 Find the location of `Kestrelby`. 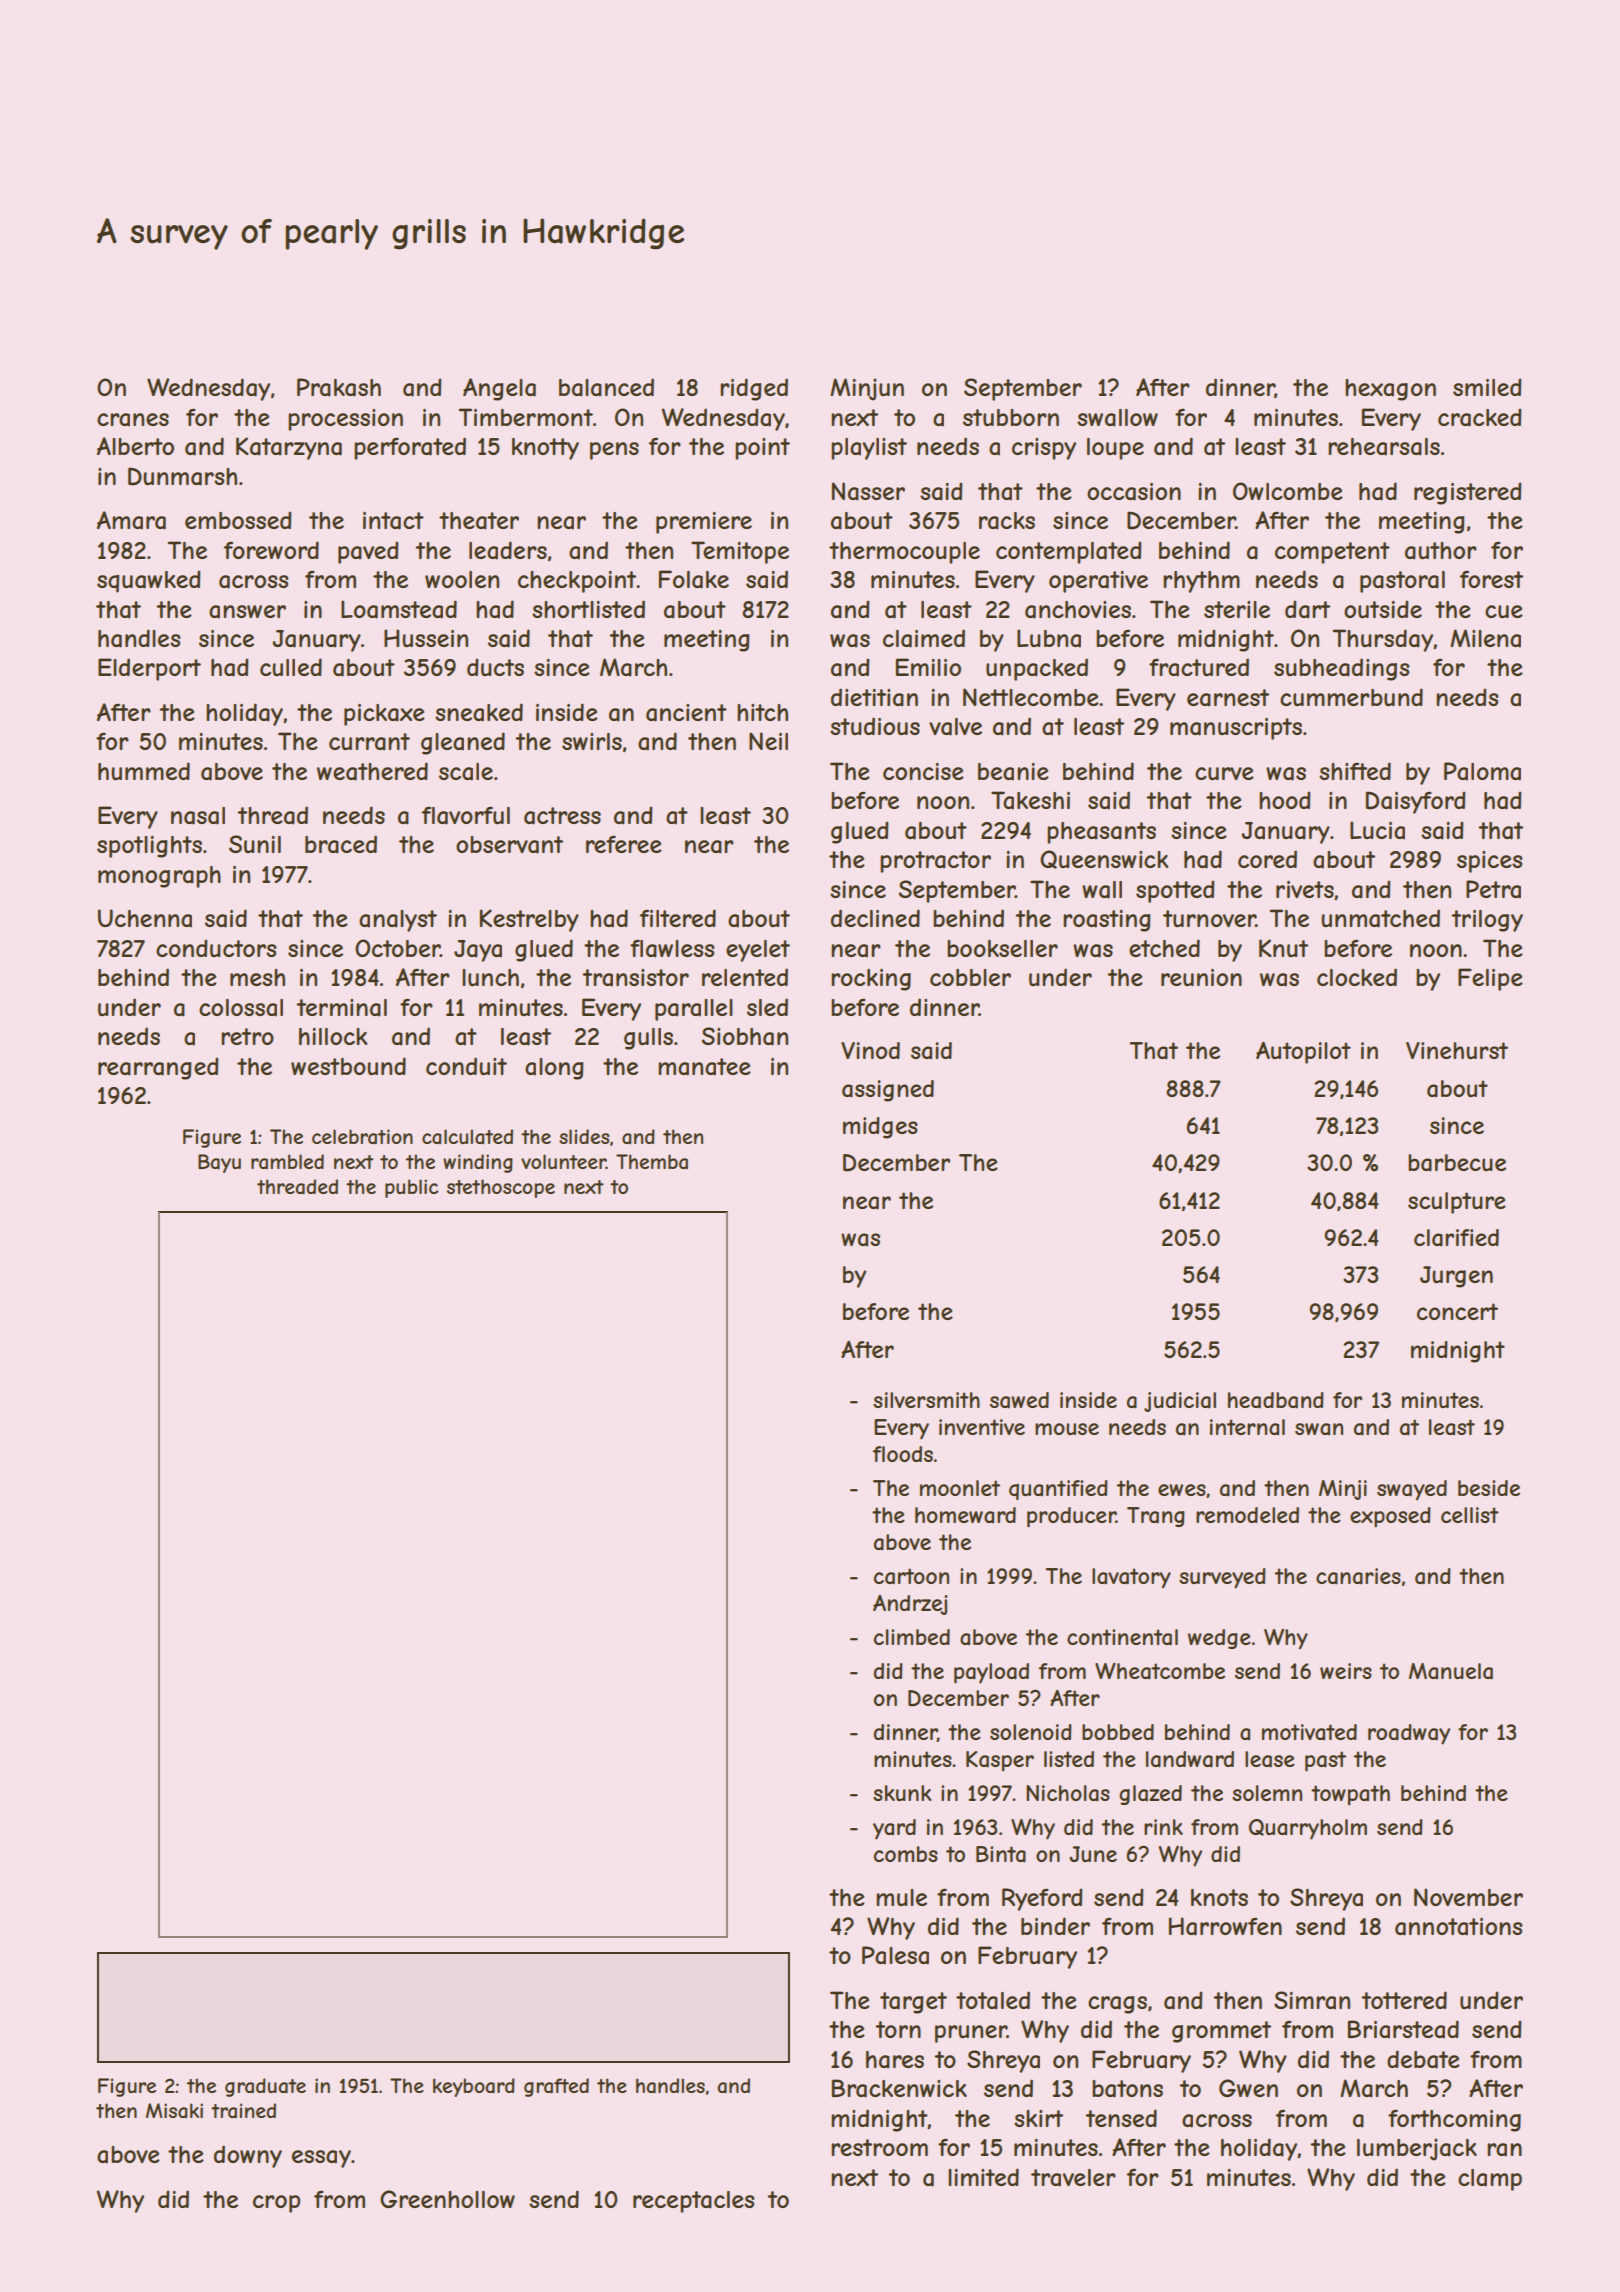

Kestrelby is located at coordinates (529, 920).
